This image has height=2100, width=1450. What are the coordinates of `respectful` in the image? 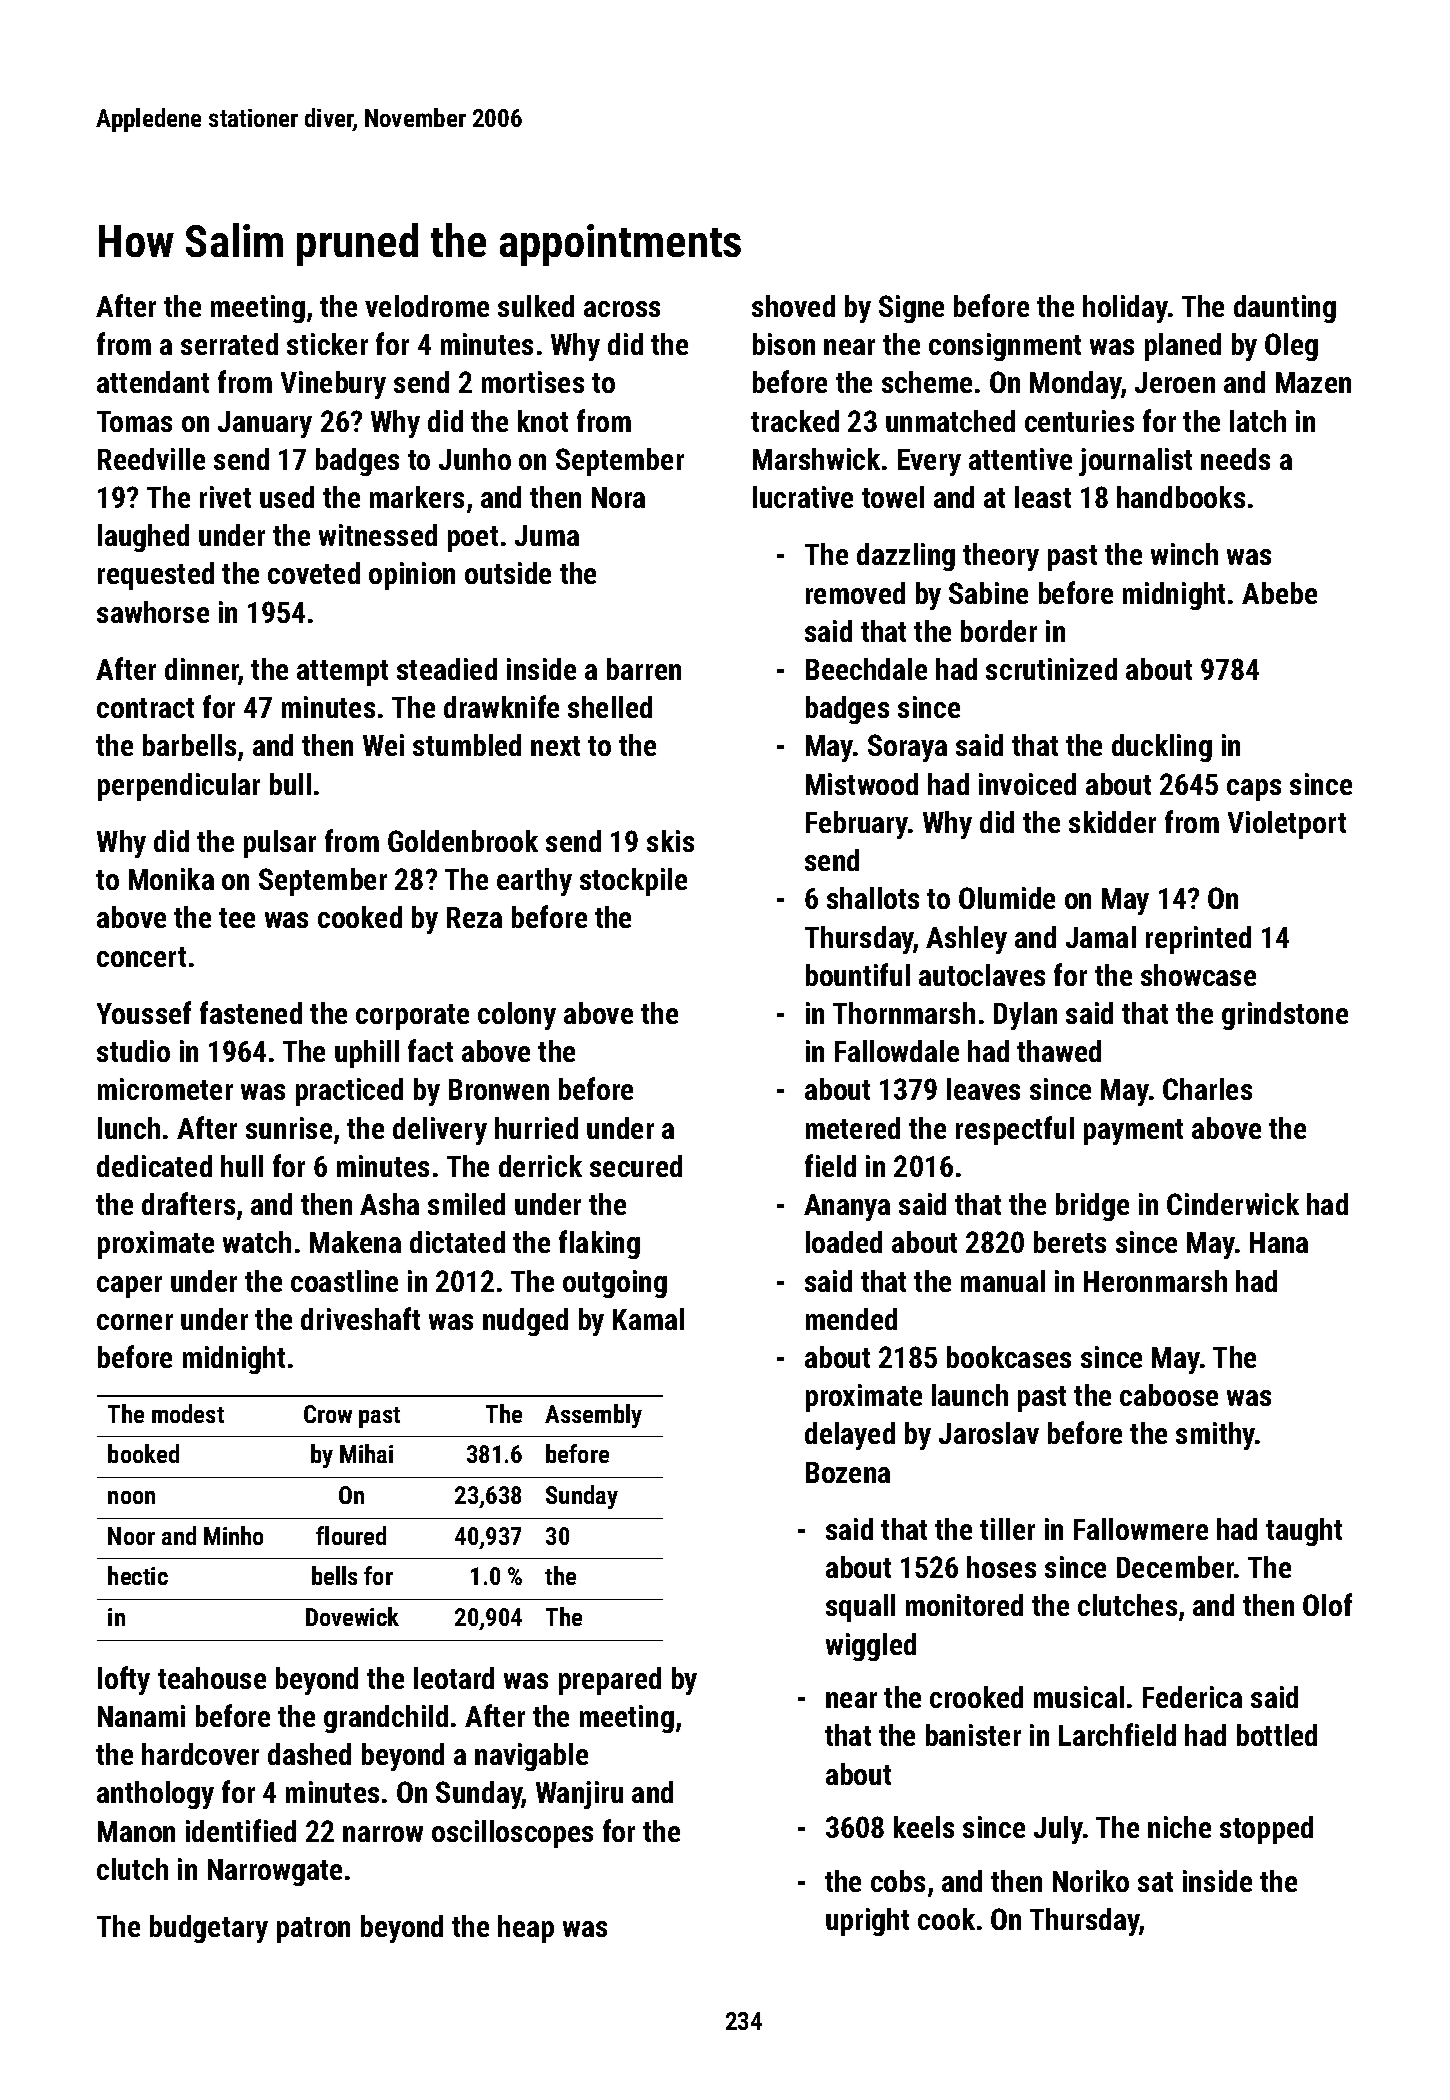 It's located at (1015, 1130).
